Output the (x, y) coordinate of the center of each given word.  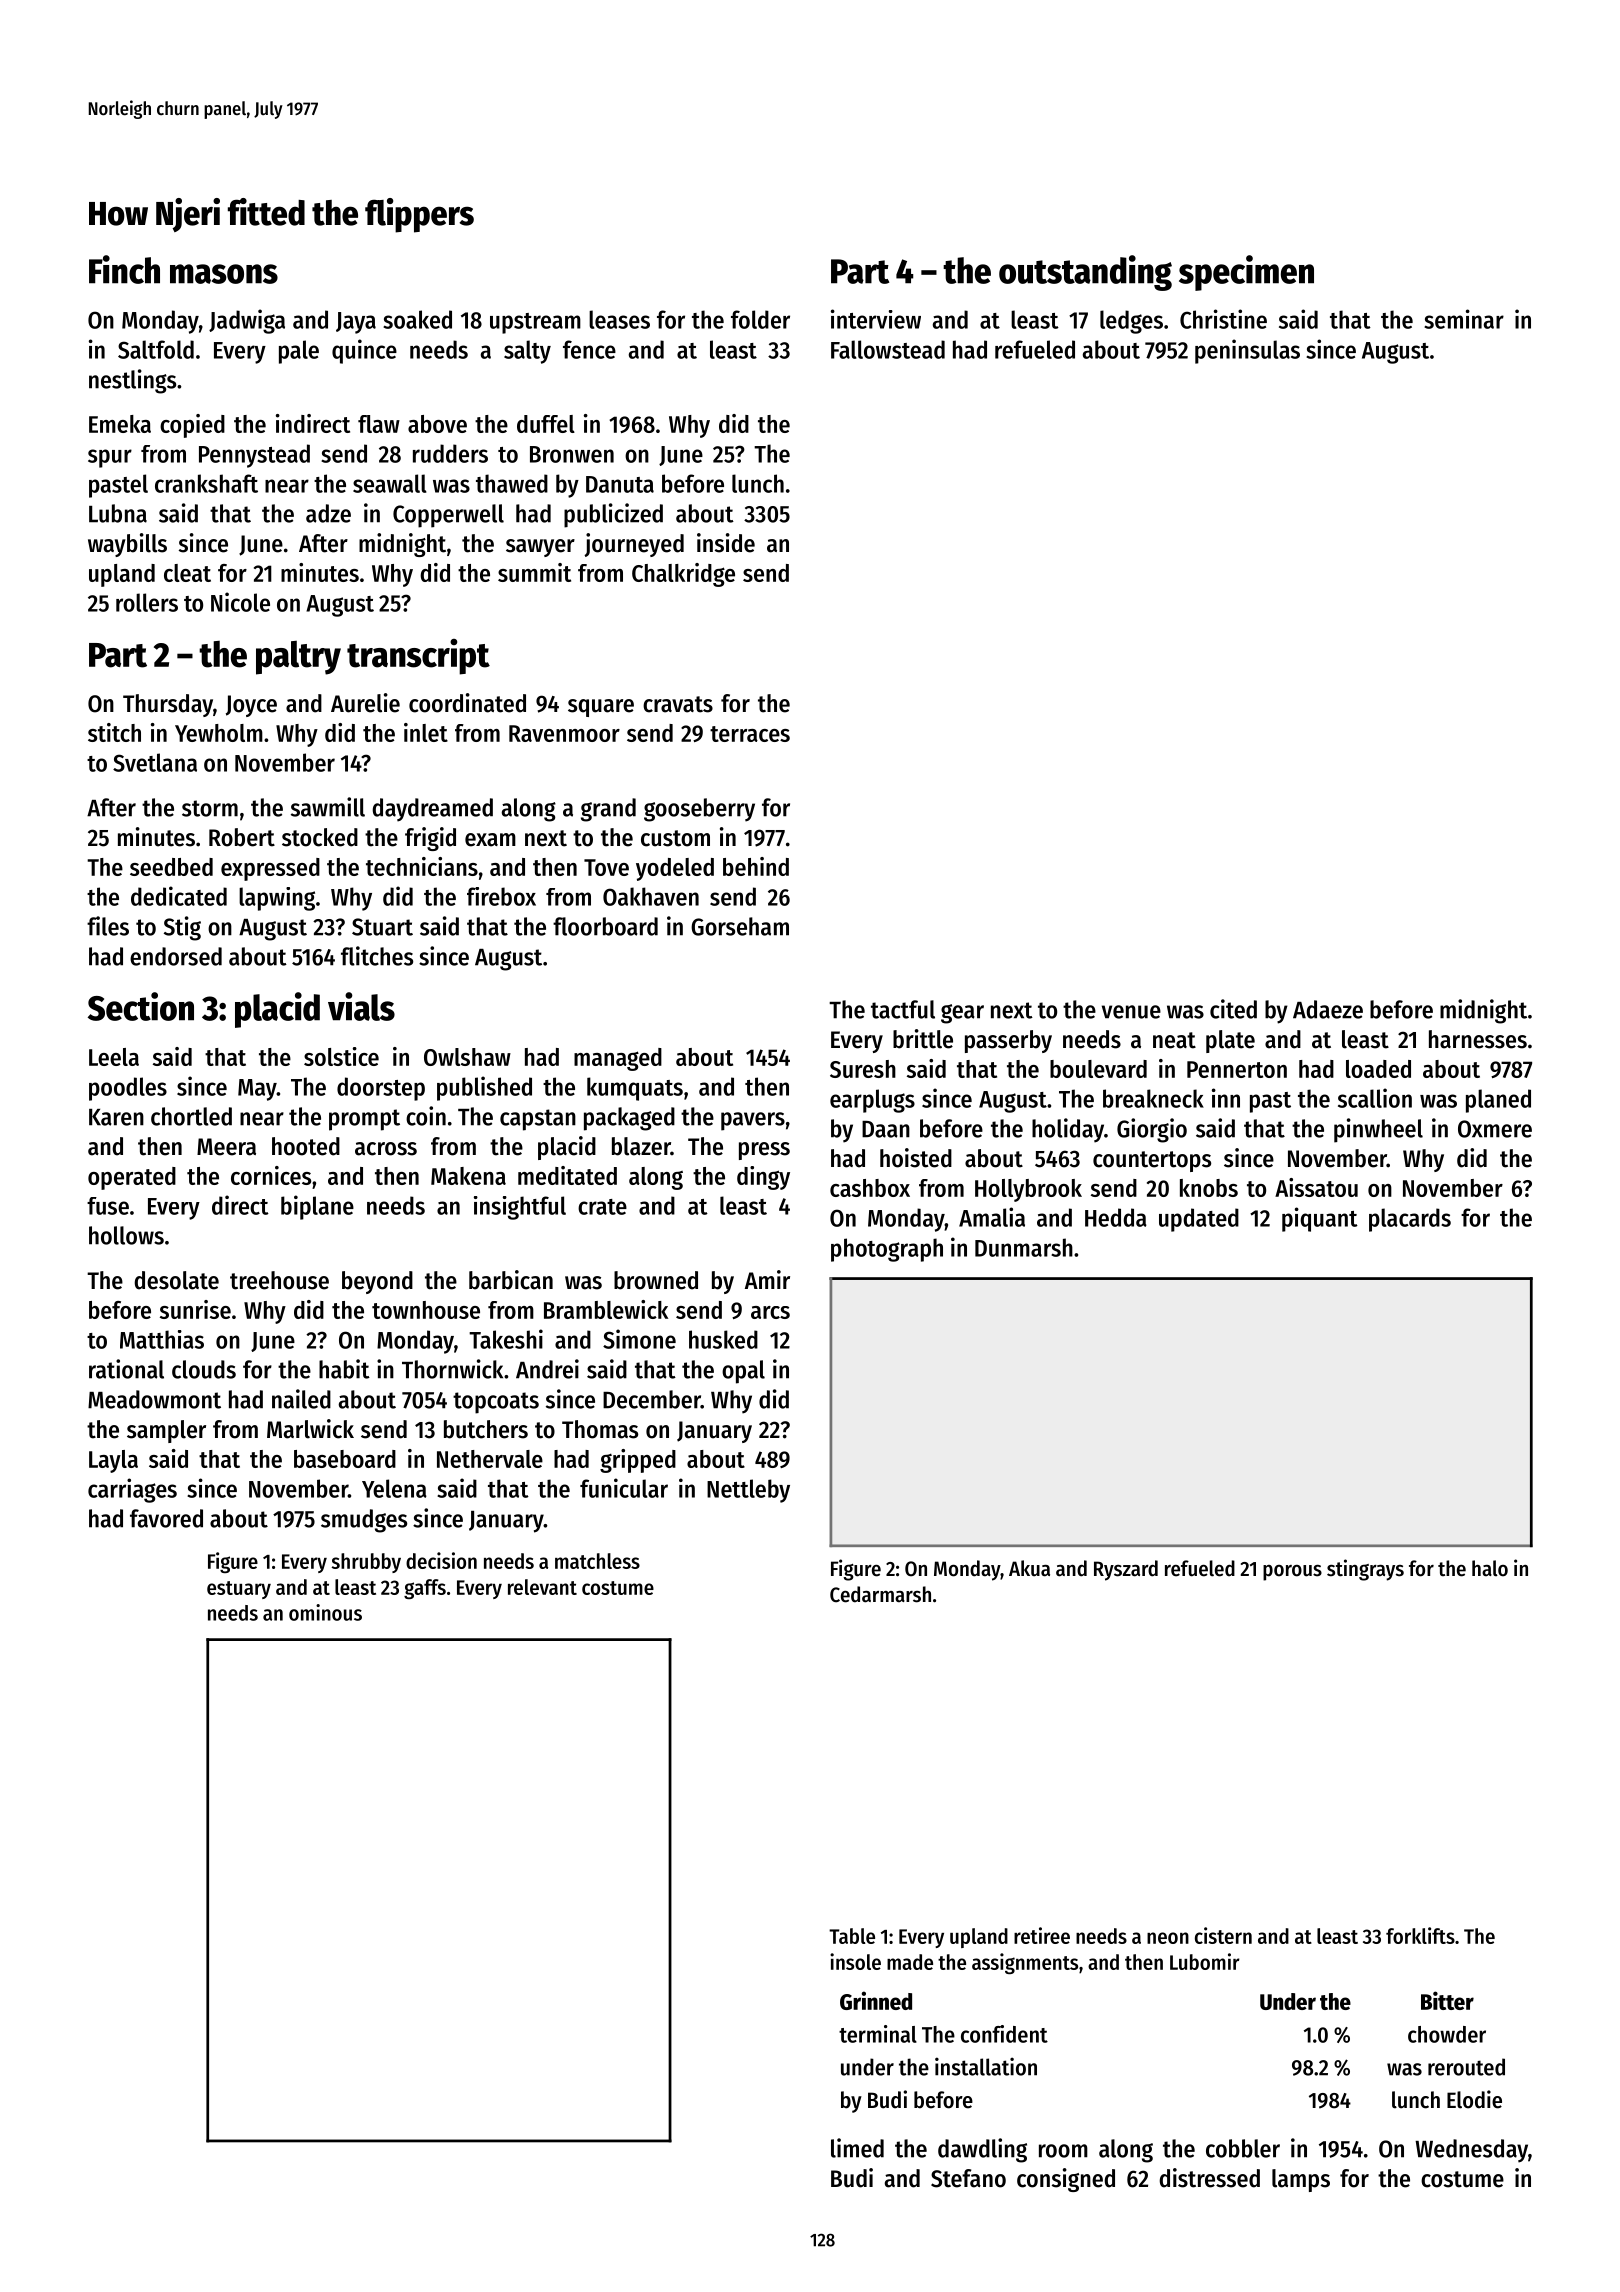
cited (1233, 1009)
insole (855, 1961)
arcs (770, 1312)
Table (852, 1936)
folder (760, 319)
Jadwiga (247, 321)
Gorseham (740, 926)
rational (126, 1369)
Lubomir (1205, 1961)
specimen (1246, 273)
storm (210, 808)
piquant (1320, 1219)
